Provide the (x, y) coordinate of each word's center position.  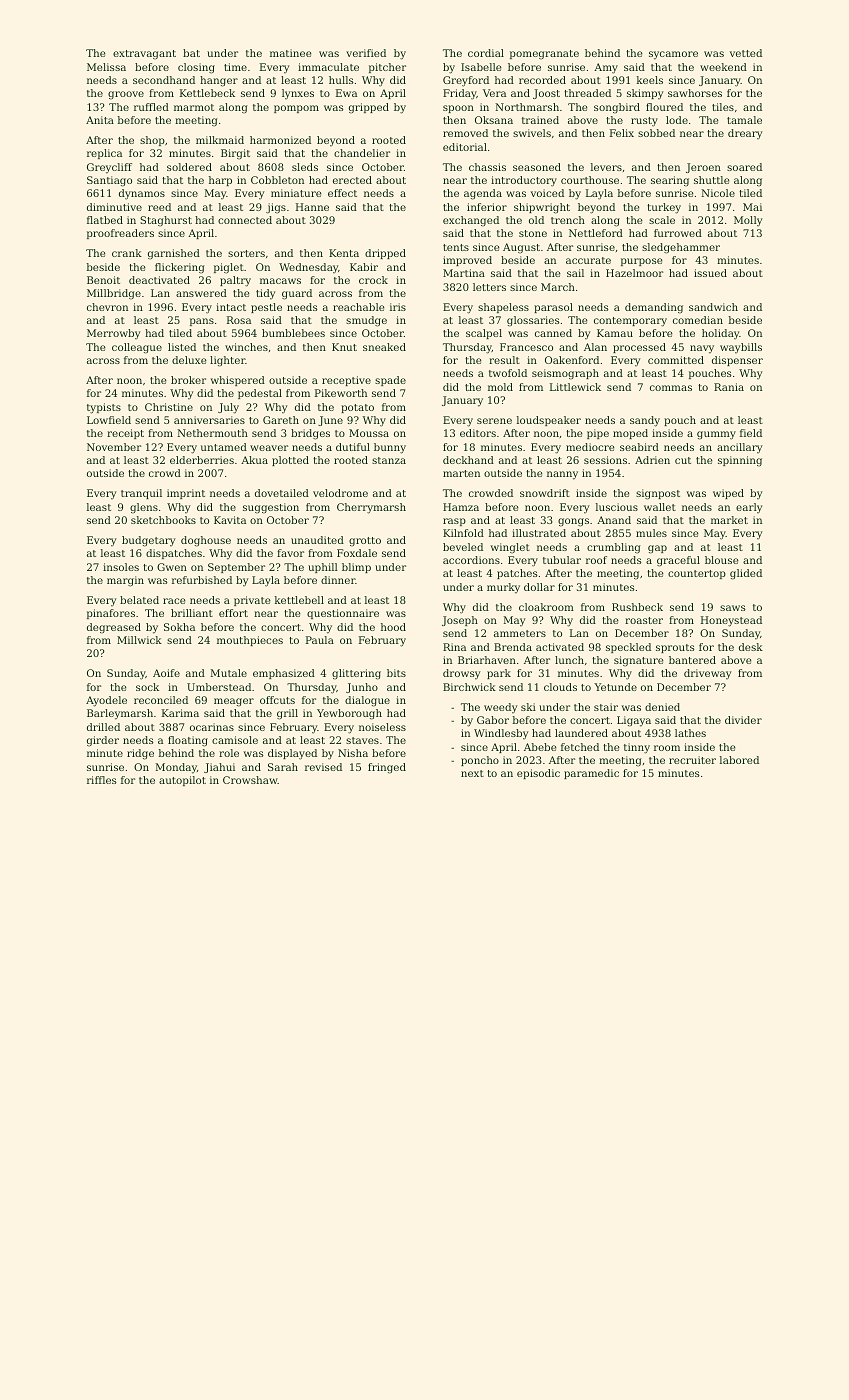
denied (662, 707)
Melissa (106, 67)
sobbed (656, 133)
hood (393, 627)
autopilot (182, 781)
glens (144, 508)
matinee (291, 53)
